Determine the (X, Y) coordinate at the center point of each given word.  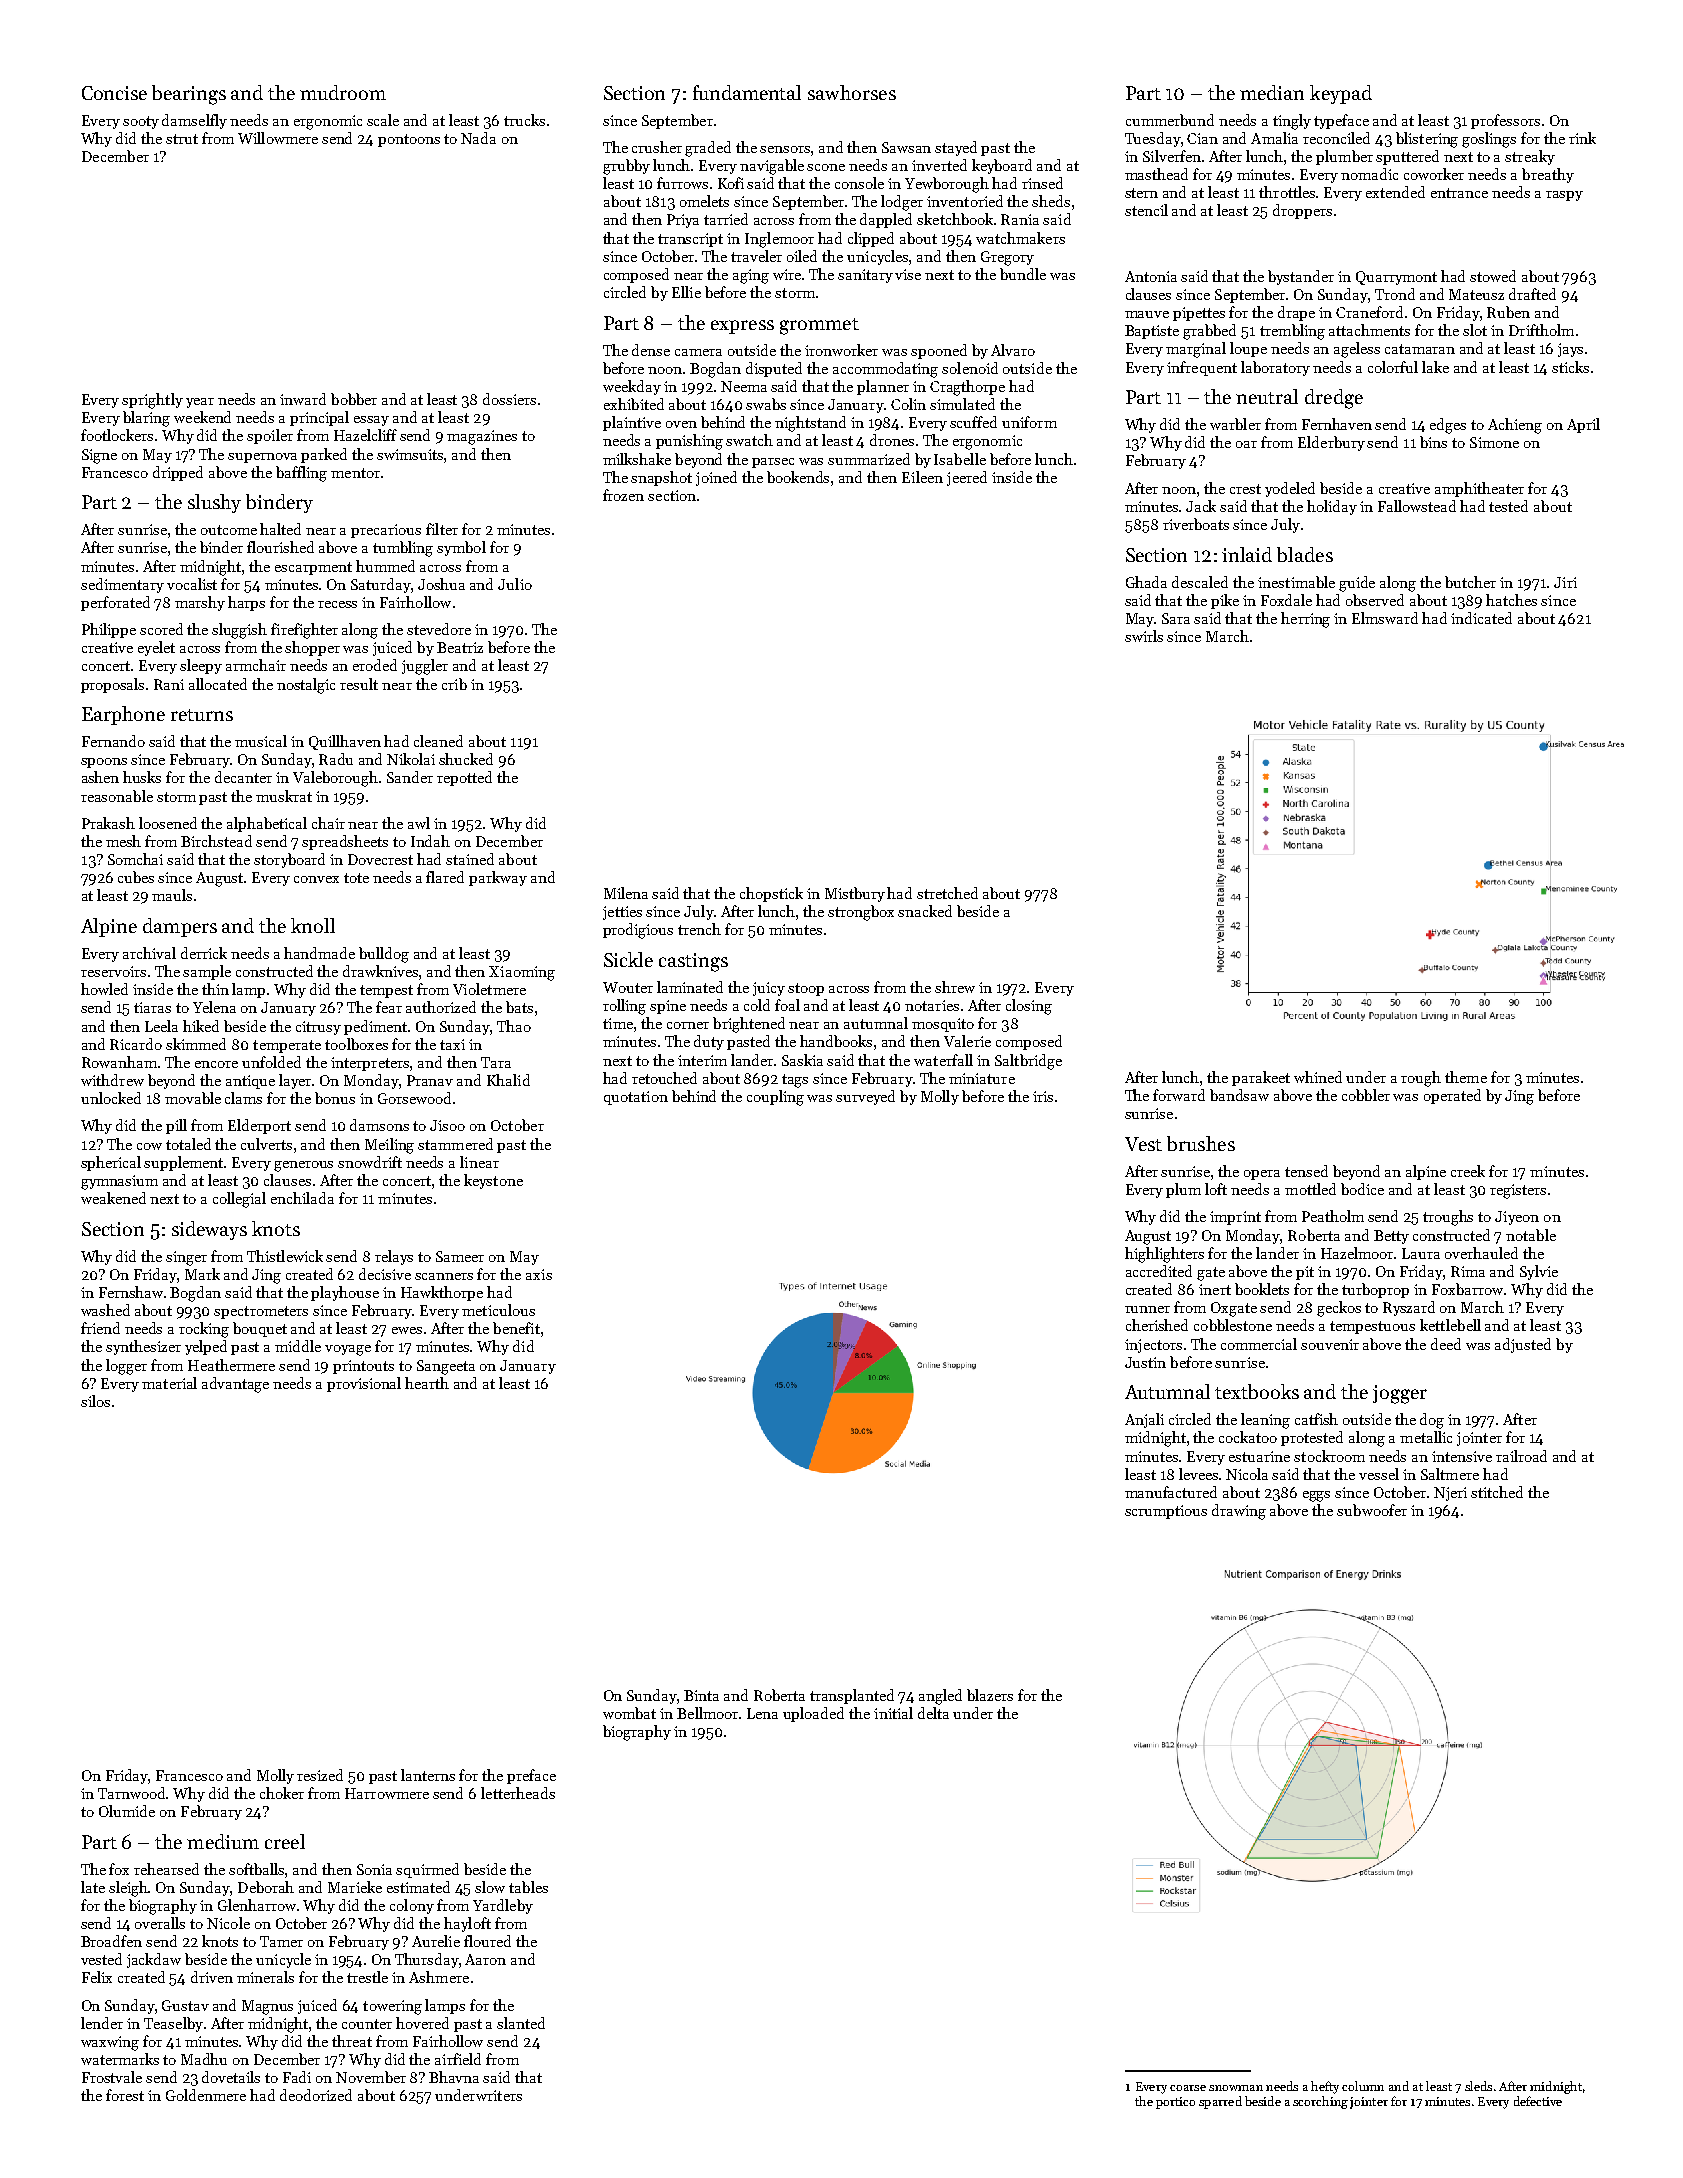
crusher (657, 147)
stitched (1497, 1492)
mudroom (343, 92)
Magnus (267, 2007)
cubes (136, 877)
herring (1305, 620)
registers (1518, 1191)
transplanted (852, 1696)
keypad (1341, 94)
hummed (385, 566)
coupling (775, 1098)
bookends (798, 477)
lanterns (428, 1775)
